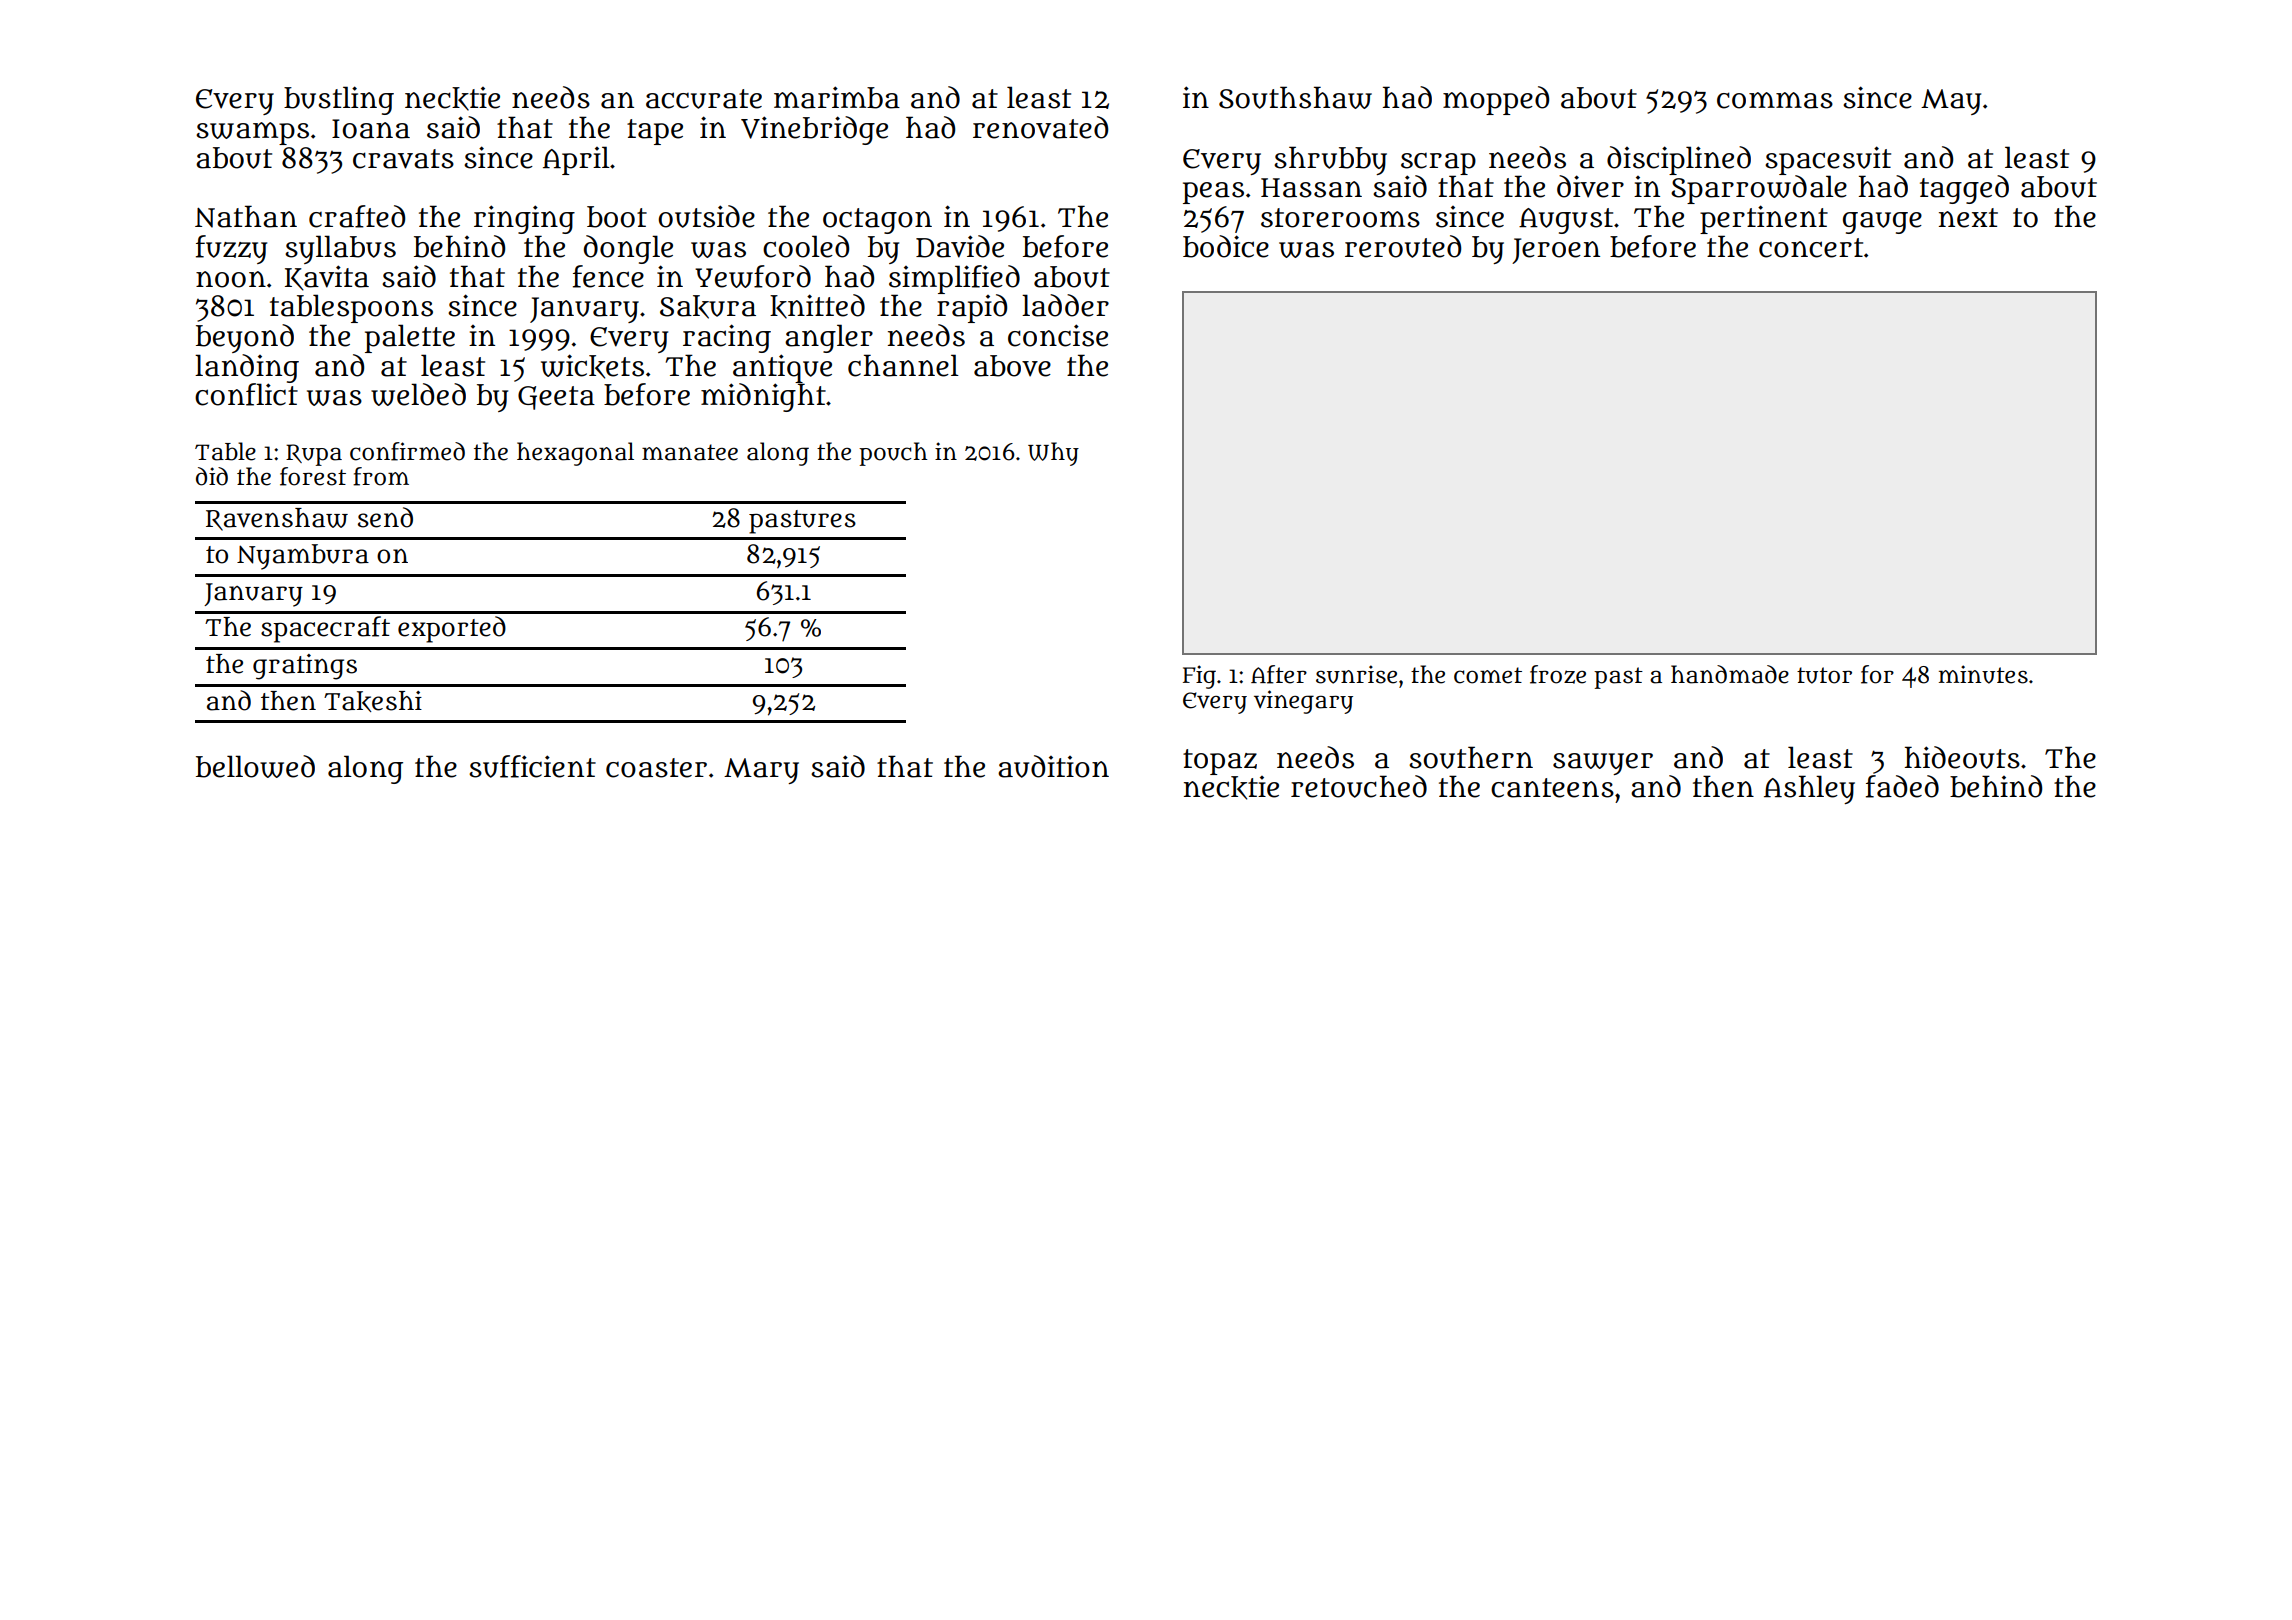 Image resolution: width=2292 pixels, height=1620 pixels. I want to click on sufficient, so click(532, 766).
